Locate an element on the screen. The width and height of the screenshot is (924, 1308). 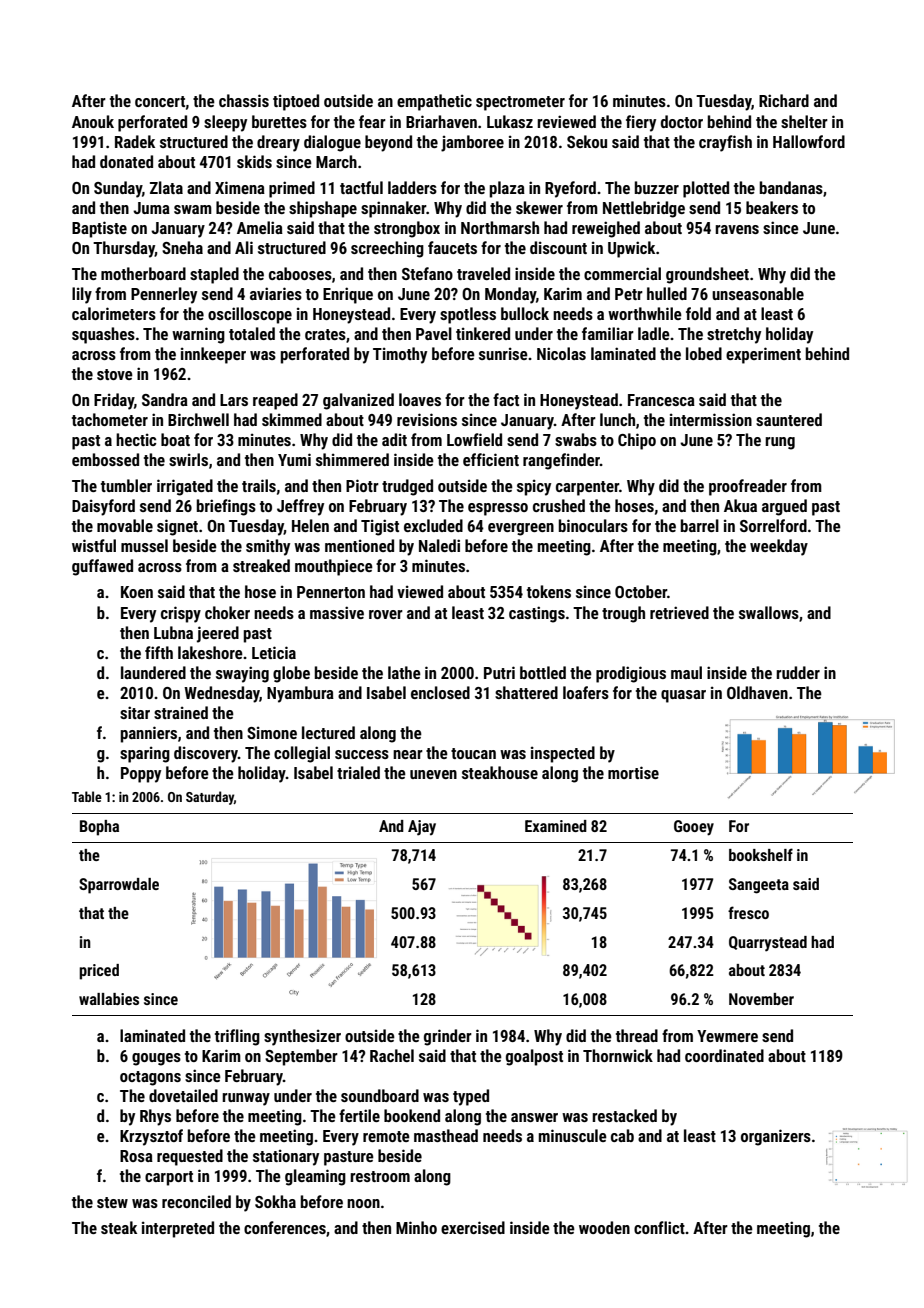
Koen is located at coordinates (137, 592).
